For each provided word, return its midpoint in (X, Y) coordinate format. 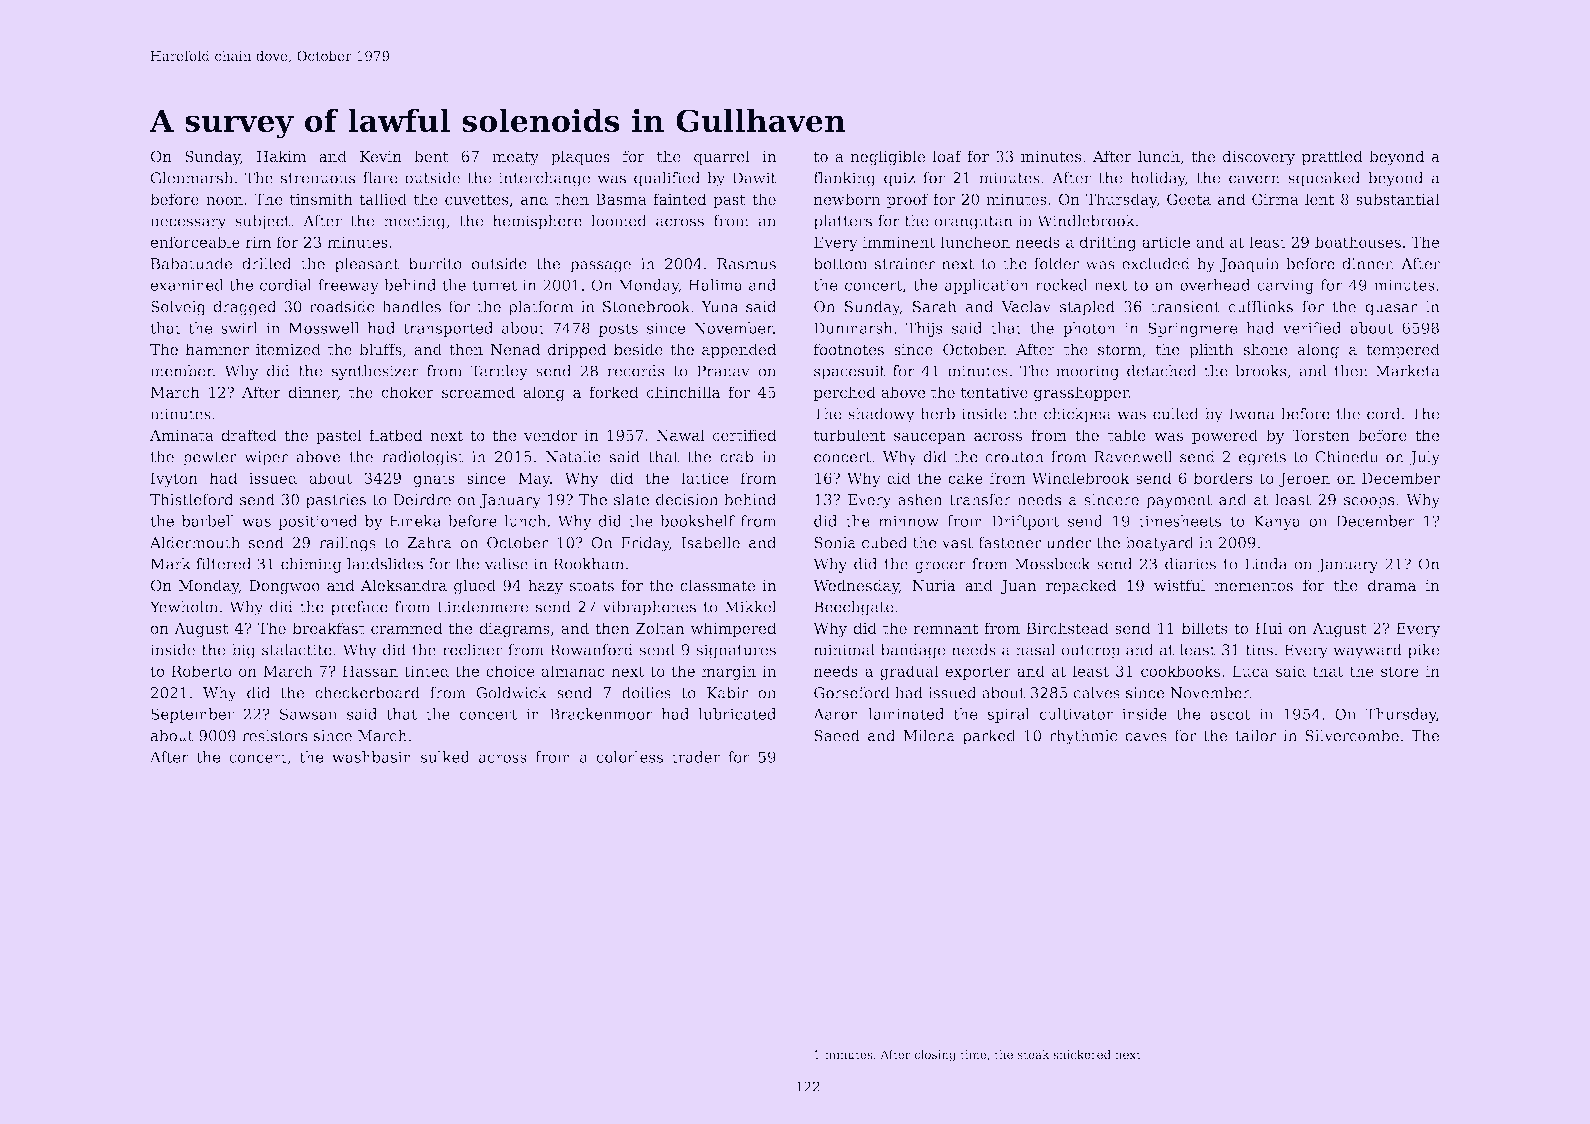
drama (1392, 585)
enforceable (195, 242)
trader (696, 757)
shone (1265, 349)
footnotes (849, 349)
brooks (1261, 371)
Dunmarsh (853, 328)
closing (935, 1056)
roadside (342, 306)
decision (687, 499)
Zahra (429, 542)
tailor (1255, 735)
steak (1033, 1054)
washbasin (372, 757)
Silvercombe (1352, 735)
